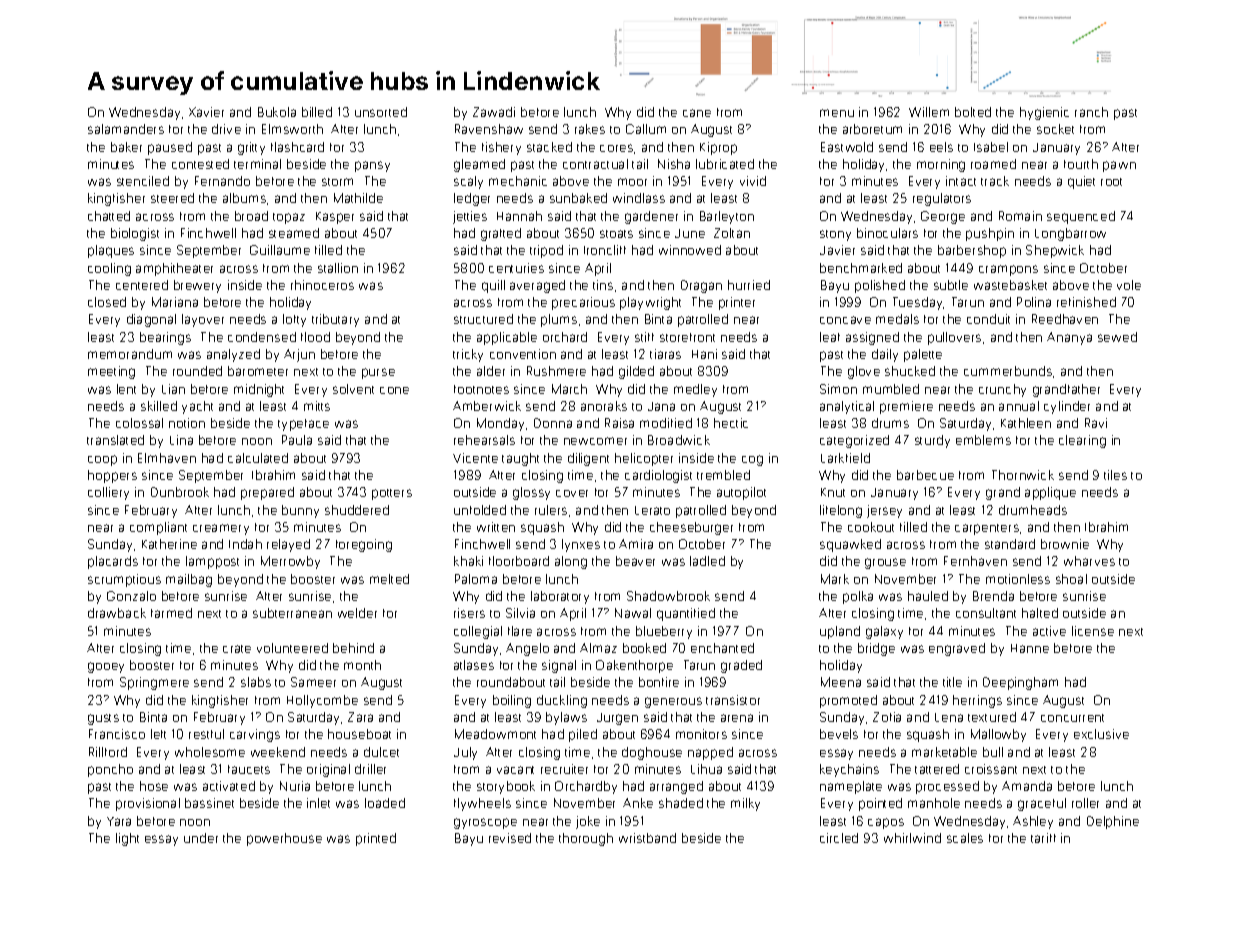  What do you see at coordinates (581, 545) in the image?
I see `lynxes` at bounding box center [581, 545].
